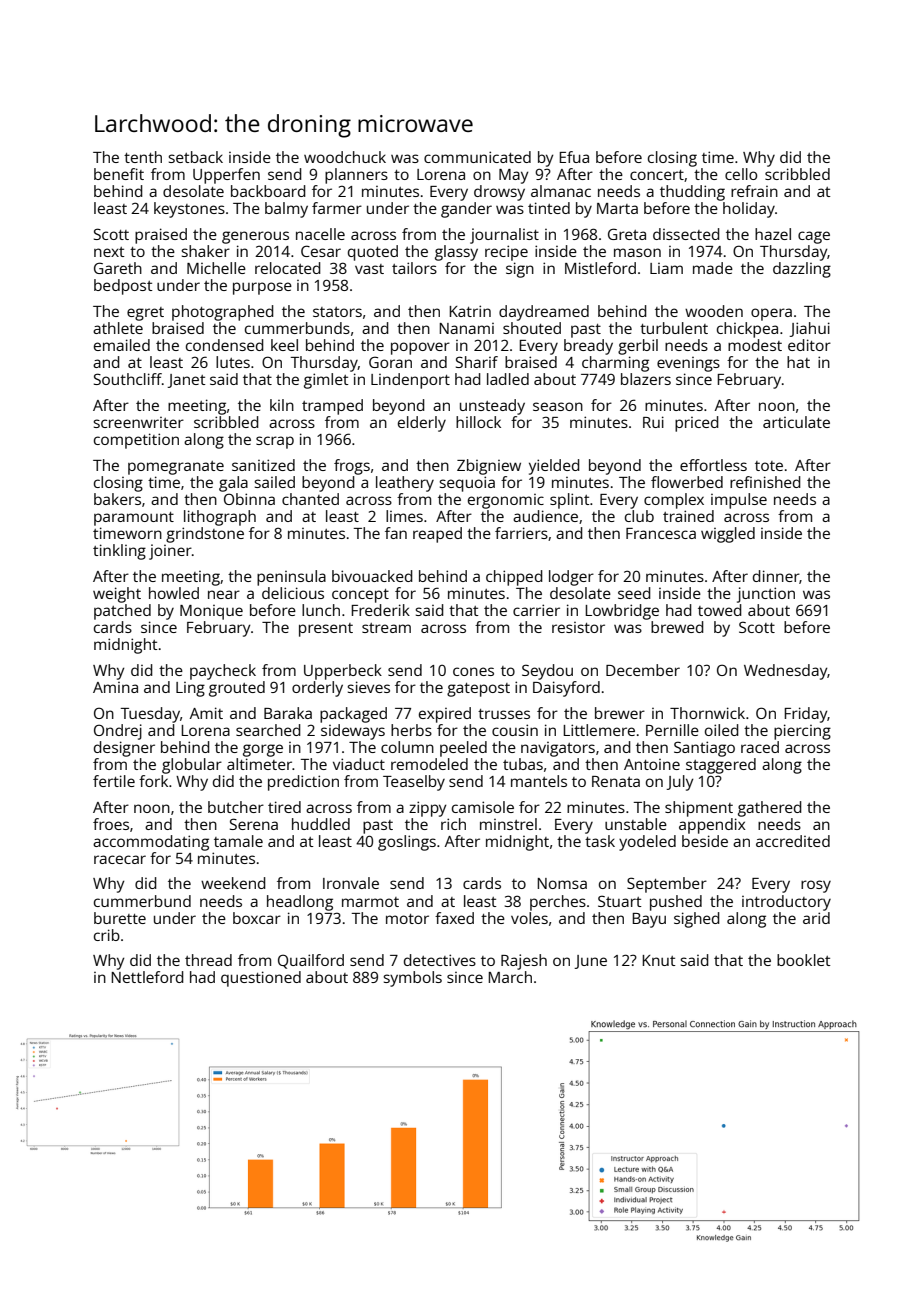  I want to click on Francesca, so click(661, 533).
